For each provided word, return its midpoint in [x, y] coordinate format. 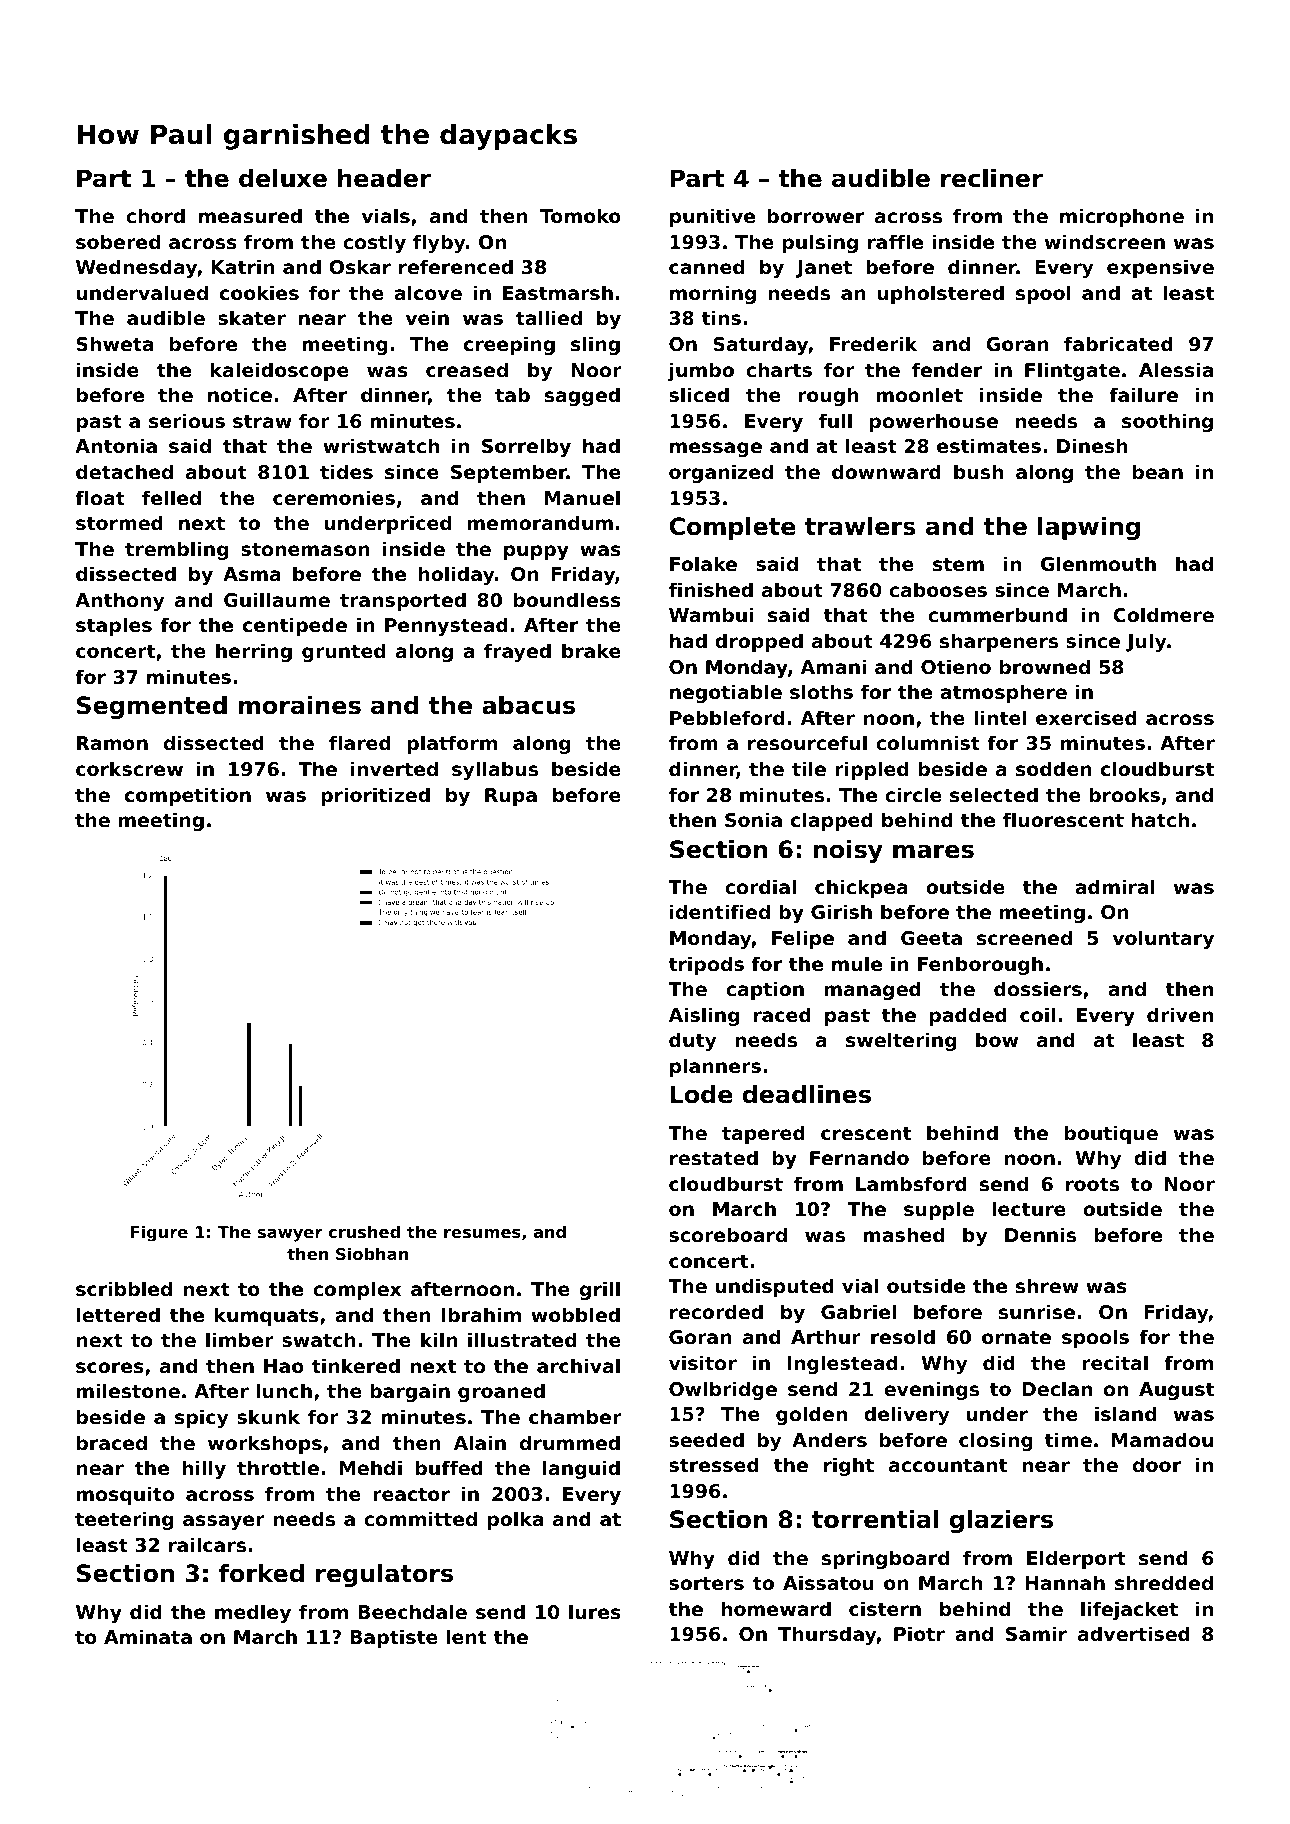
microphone [1122, 217]
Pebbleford [727, 717]
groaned [501, 1392]
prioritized [375, 796]
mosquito [125, 1495]
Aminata [148, 1636]
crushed [364, 1231]
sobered [118, 241]
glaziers [1001, 1521]
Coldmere [1163, 614]
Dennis [1040, 1235]
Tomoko [580, 215]
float [100, 497]
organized [721, 473]
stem [958, 564]
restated [714, 1158]
